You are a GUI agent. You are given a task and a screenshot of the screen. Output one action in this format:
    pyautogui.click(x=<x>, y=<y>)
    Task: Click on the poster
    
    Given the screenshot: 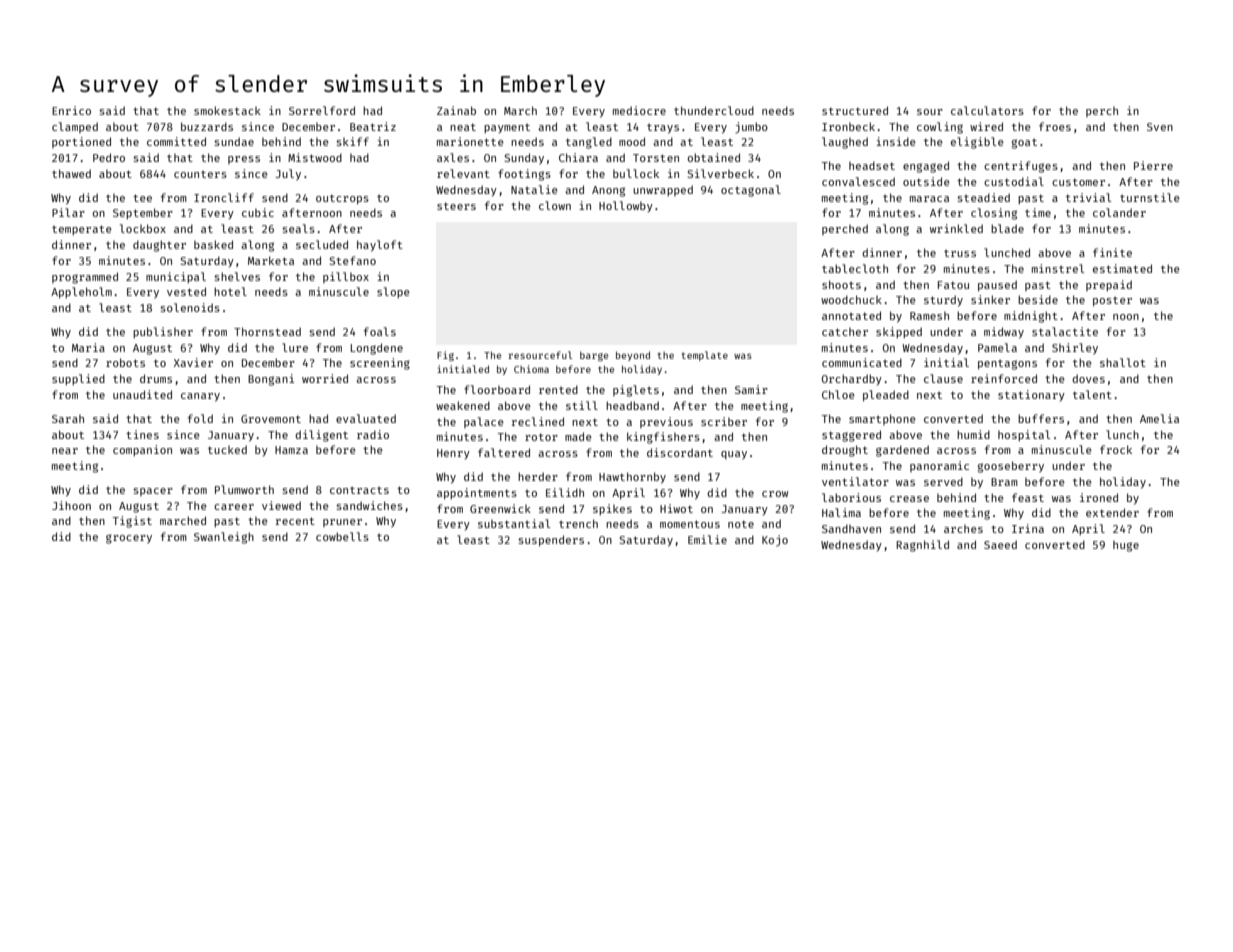 What is the action you would take?
    pyautogui.click(x=1112, y=301)
